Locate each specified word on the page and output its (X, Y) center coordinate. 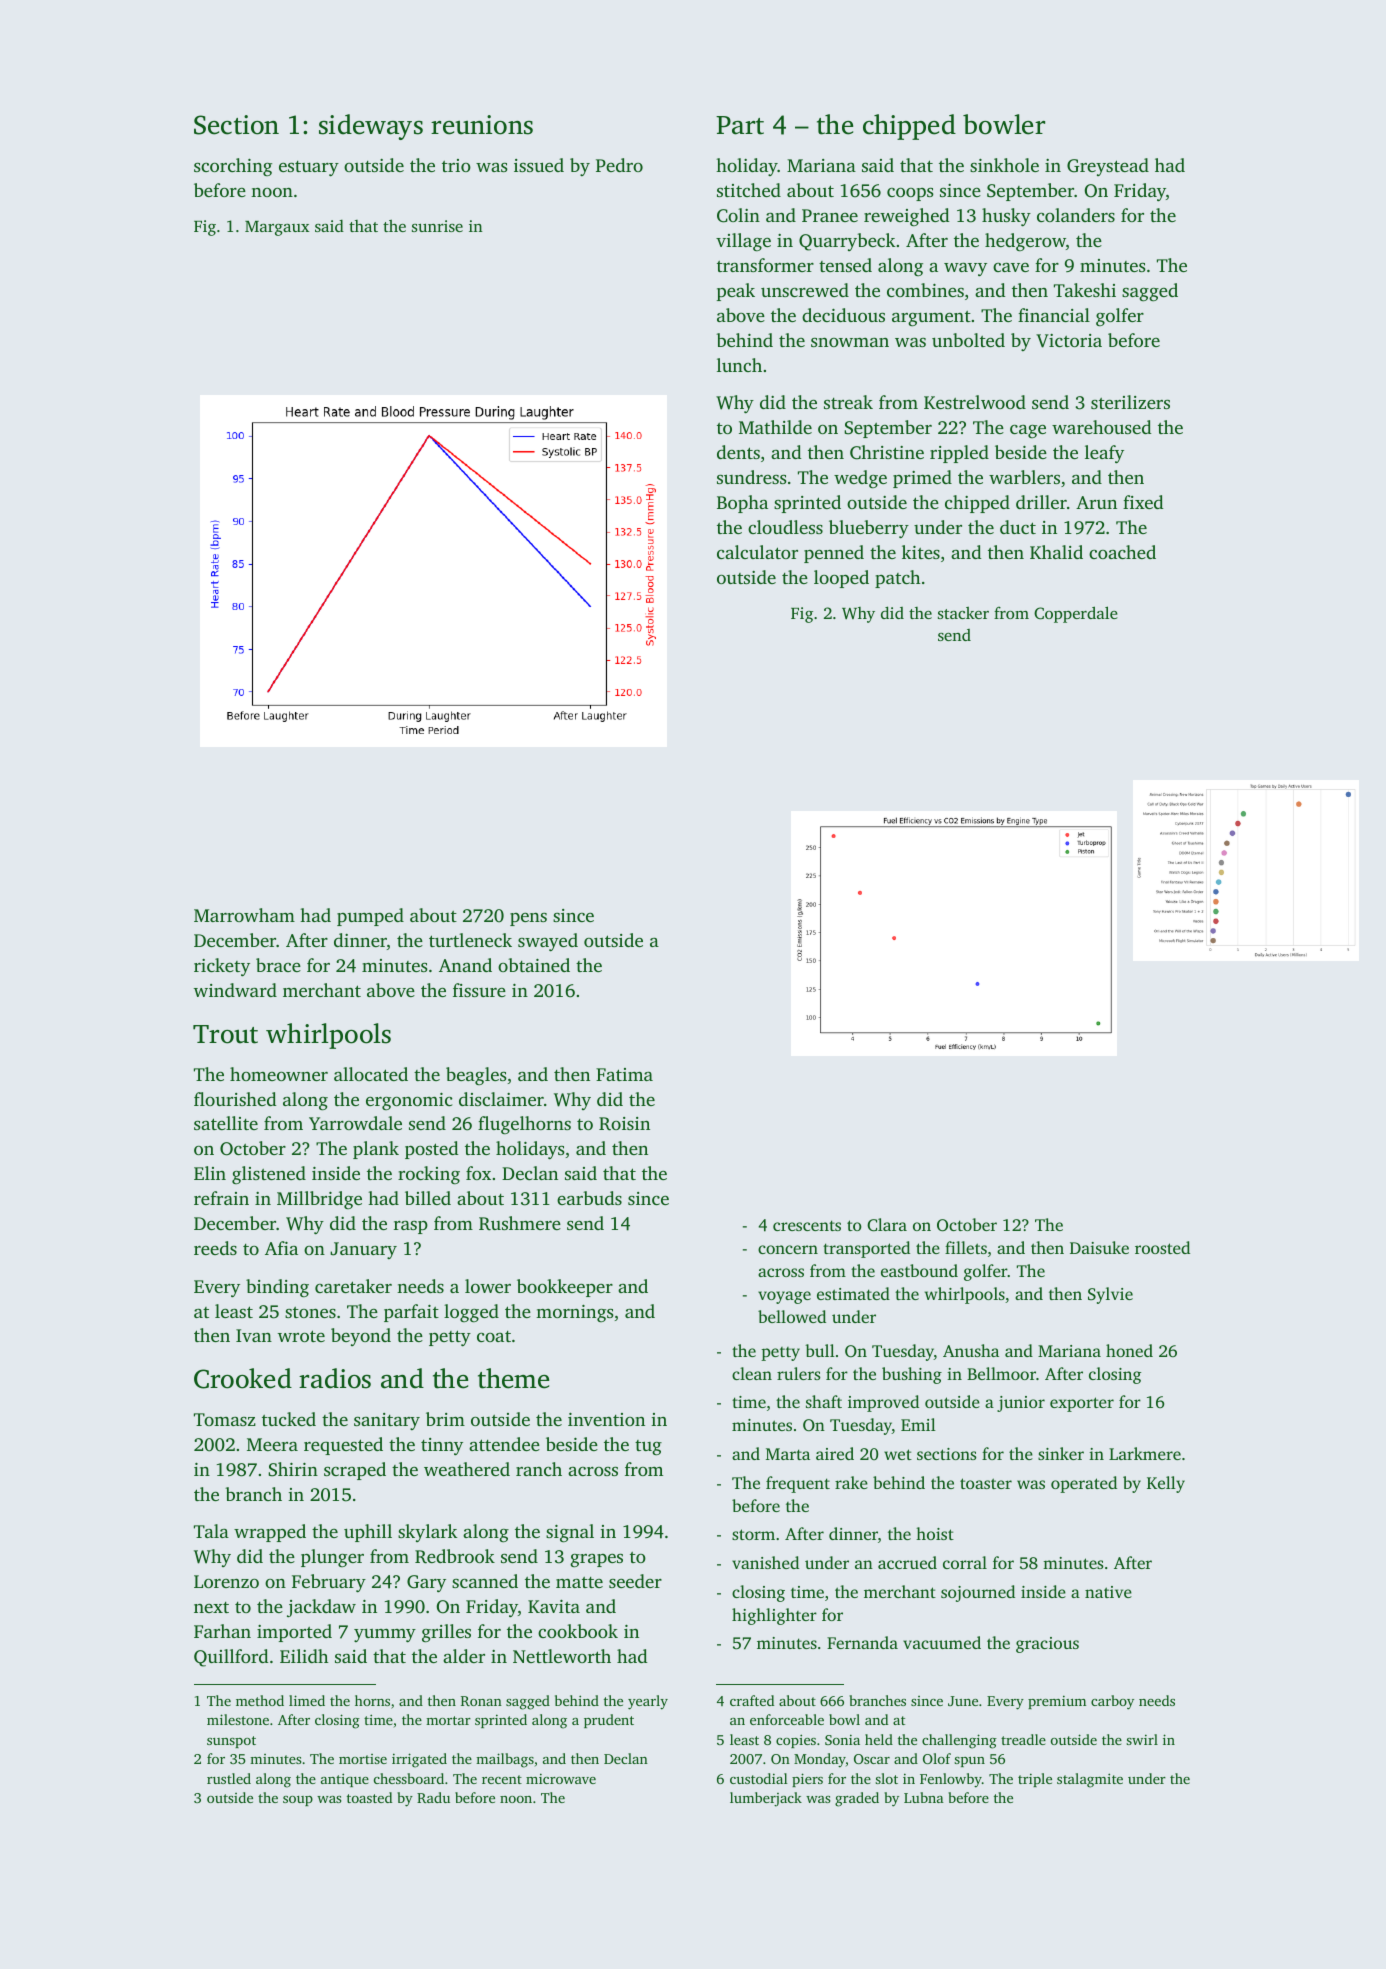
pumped (370, 917)
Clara (887, 1225)
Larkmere (1145, 1453)
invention (606, 1419)
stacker (963, 612)
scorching (233, 167)
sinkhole (1004, 165)
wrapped (270, 1533)
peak (736, 292)
